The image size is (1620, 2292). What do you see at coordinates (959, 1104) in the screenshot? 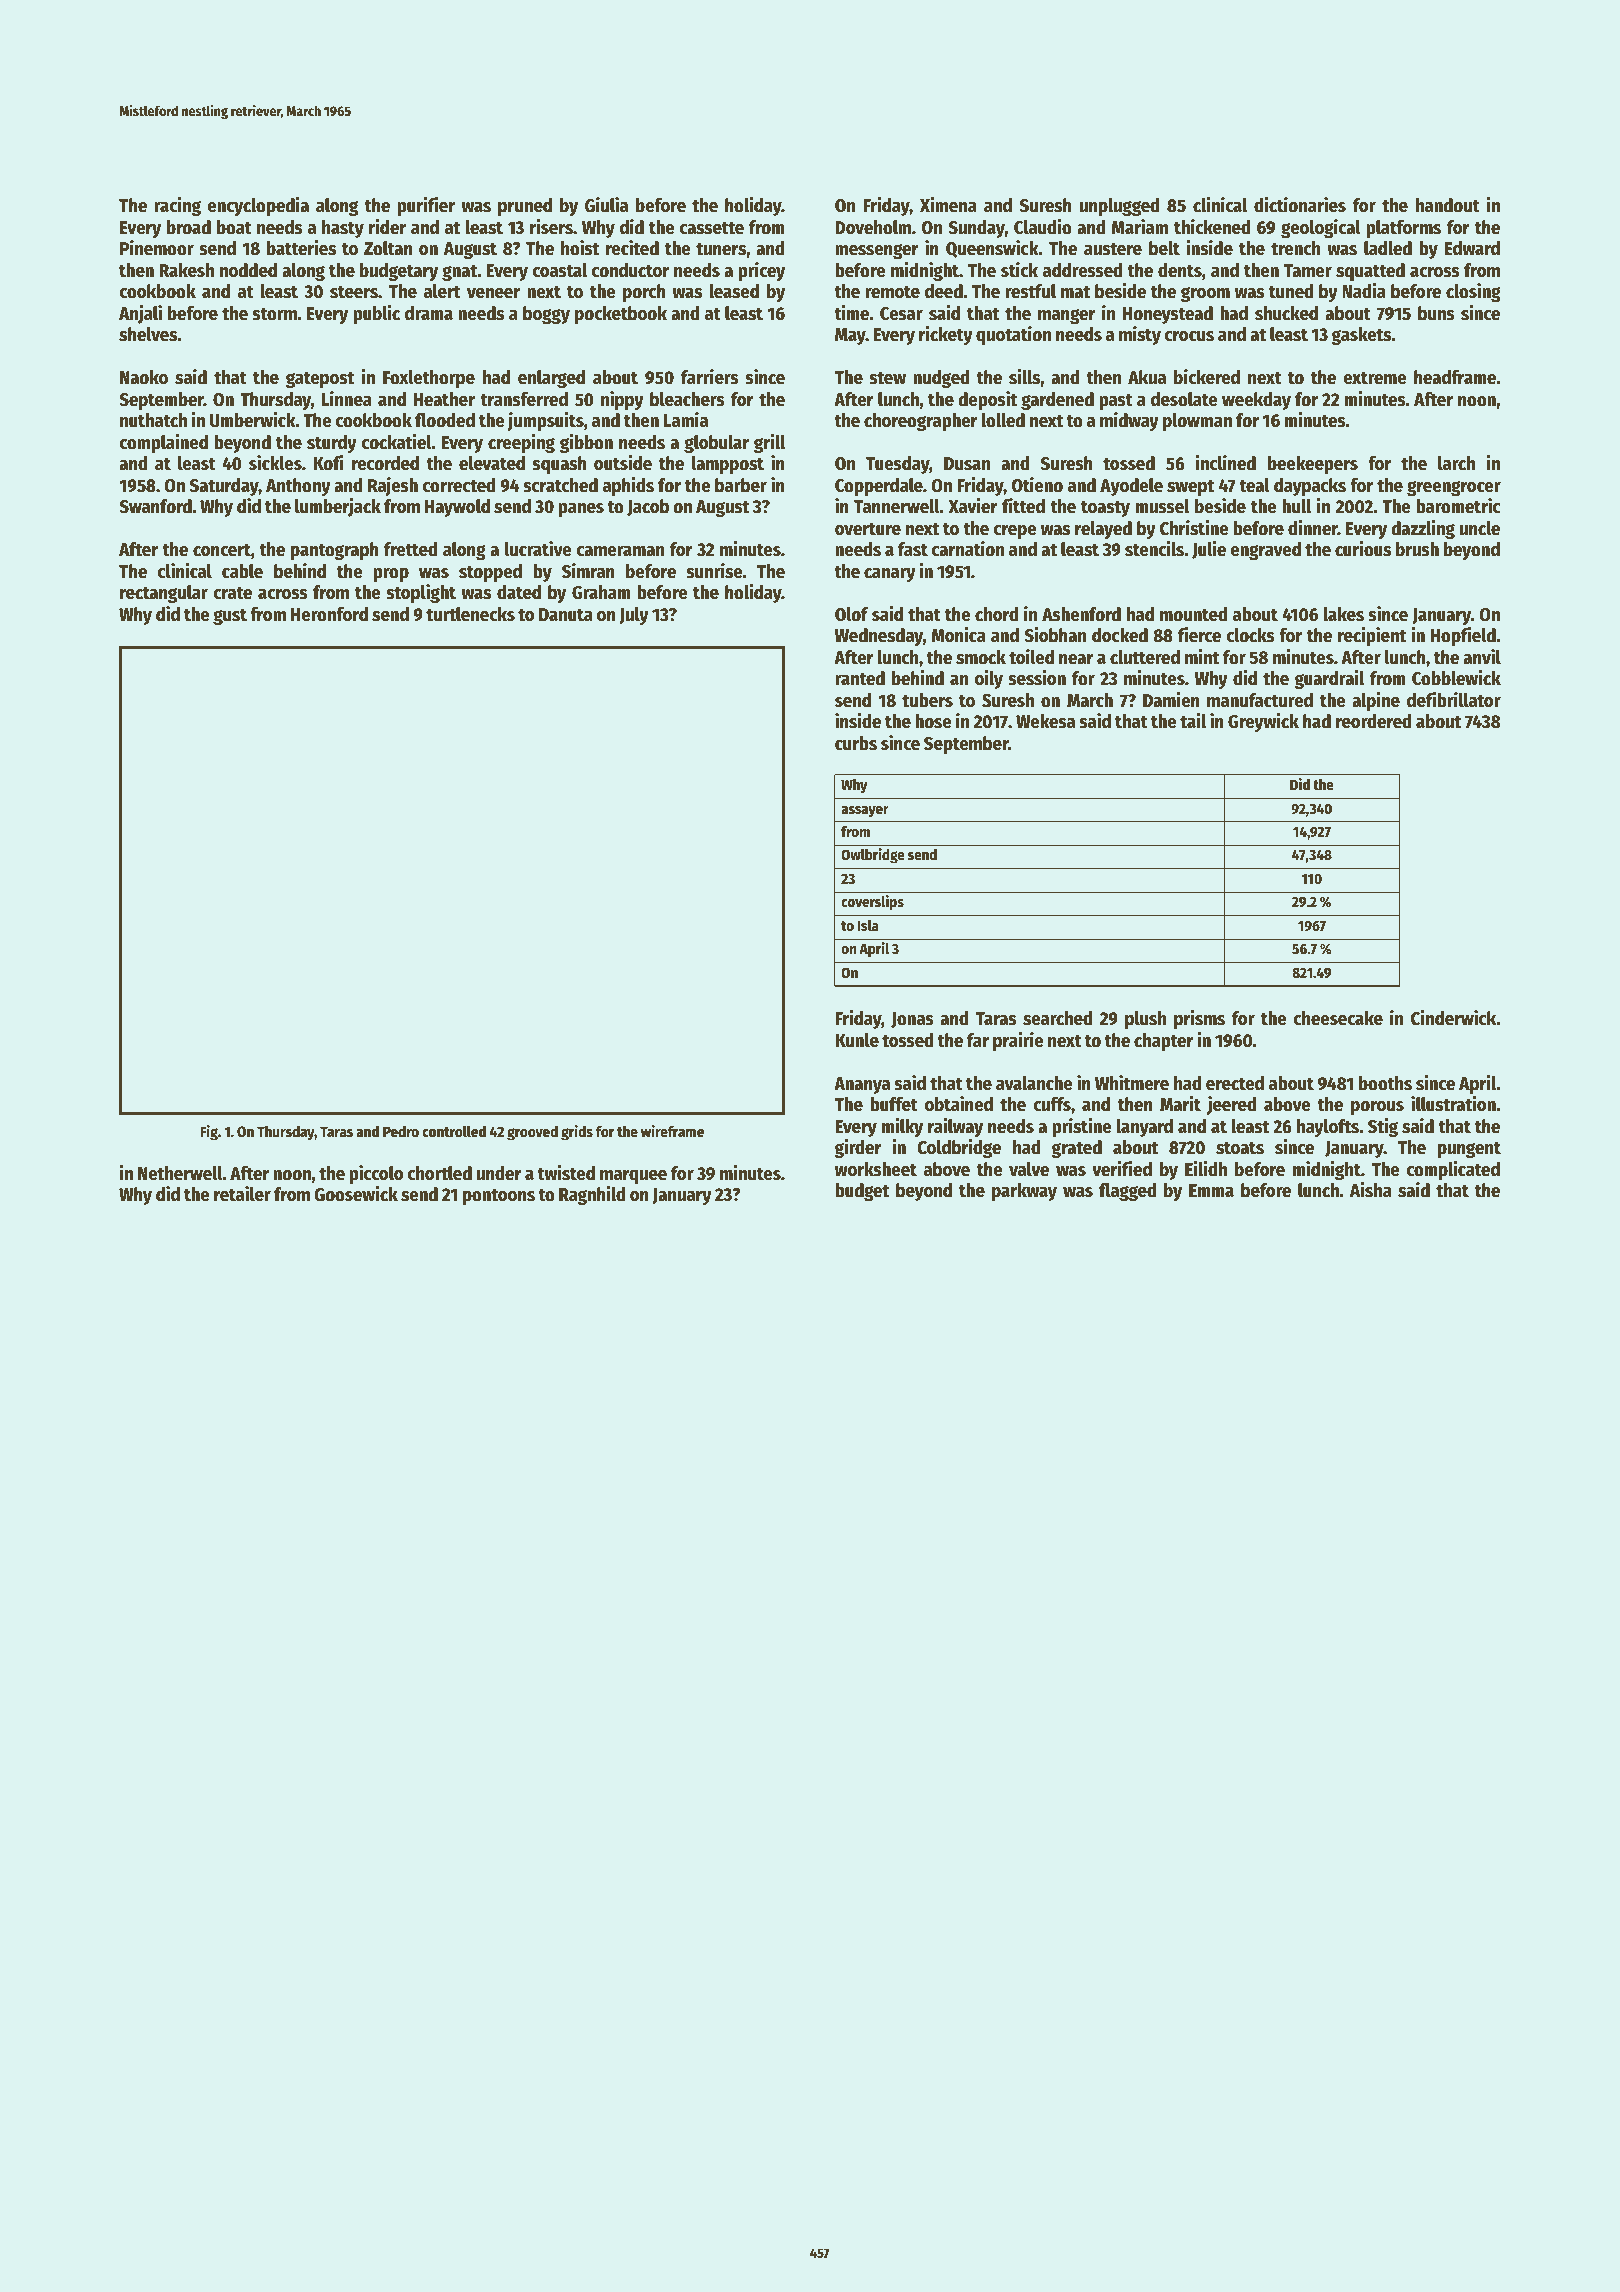
I see `obtained` at bounding box center [959, 1104].
